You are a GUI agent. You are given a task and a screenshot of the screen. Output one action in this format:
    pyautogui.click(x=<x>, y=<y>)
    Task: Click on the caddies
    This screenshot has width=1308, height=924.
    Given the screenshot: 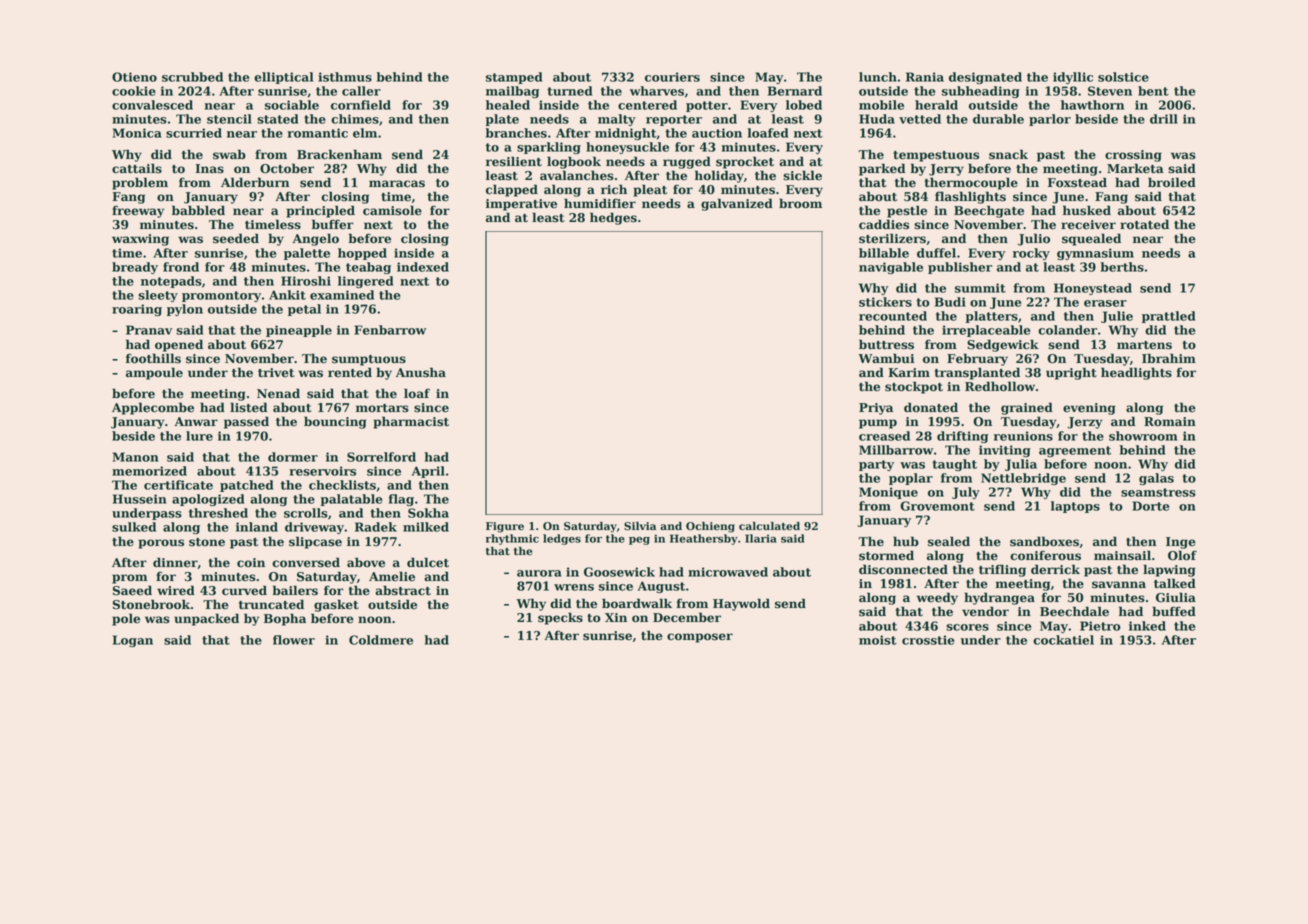 What is the action you would take?
    pyautogui.click(x=884, y=224)
